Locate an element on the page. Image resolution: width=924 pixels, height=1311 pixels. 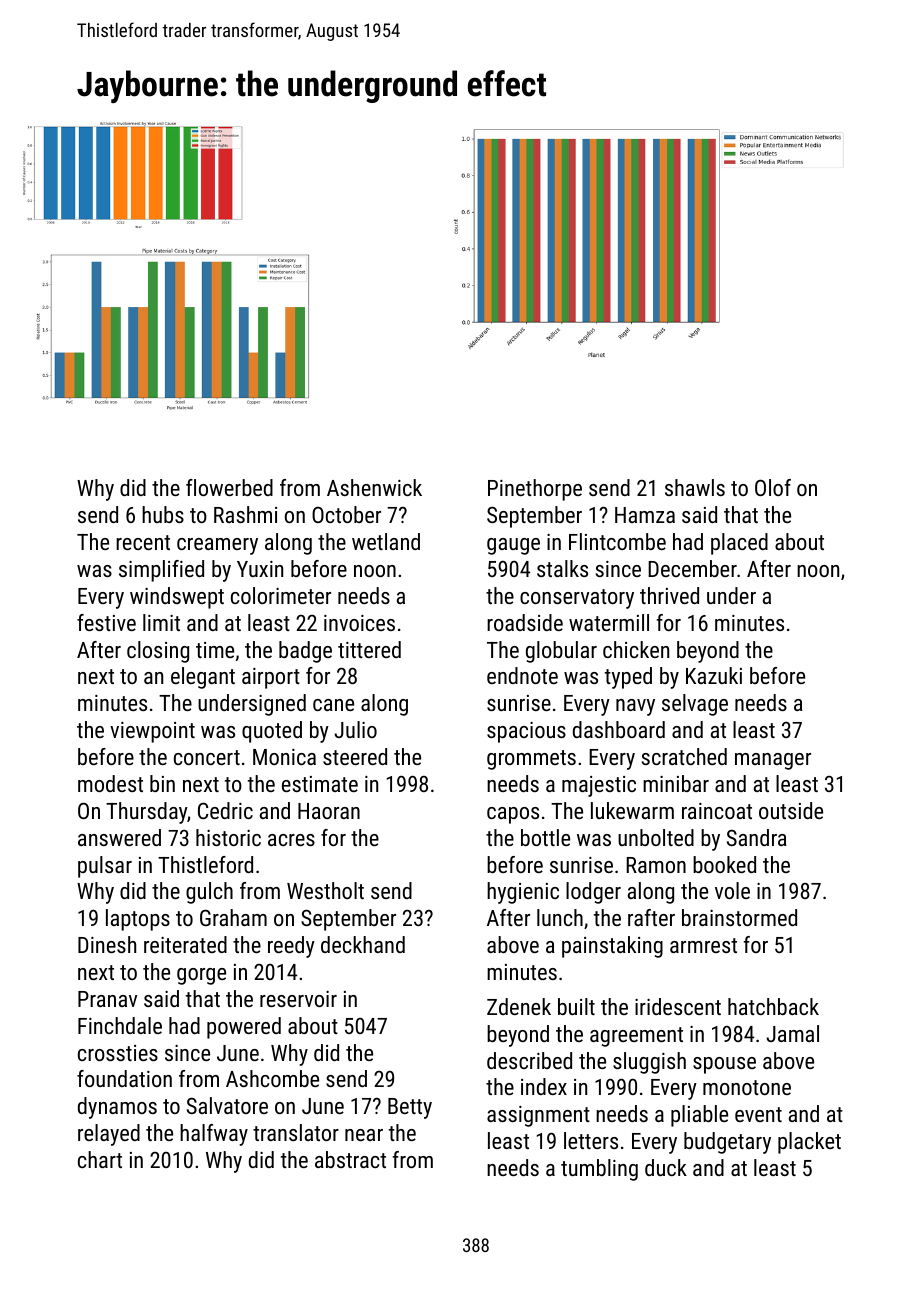
Ashenwick is located at coordinates (374, 487).
